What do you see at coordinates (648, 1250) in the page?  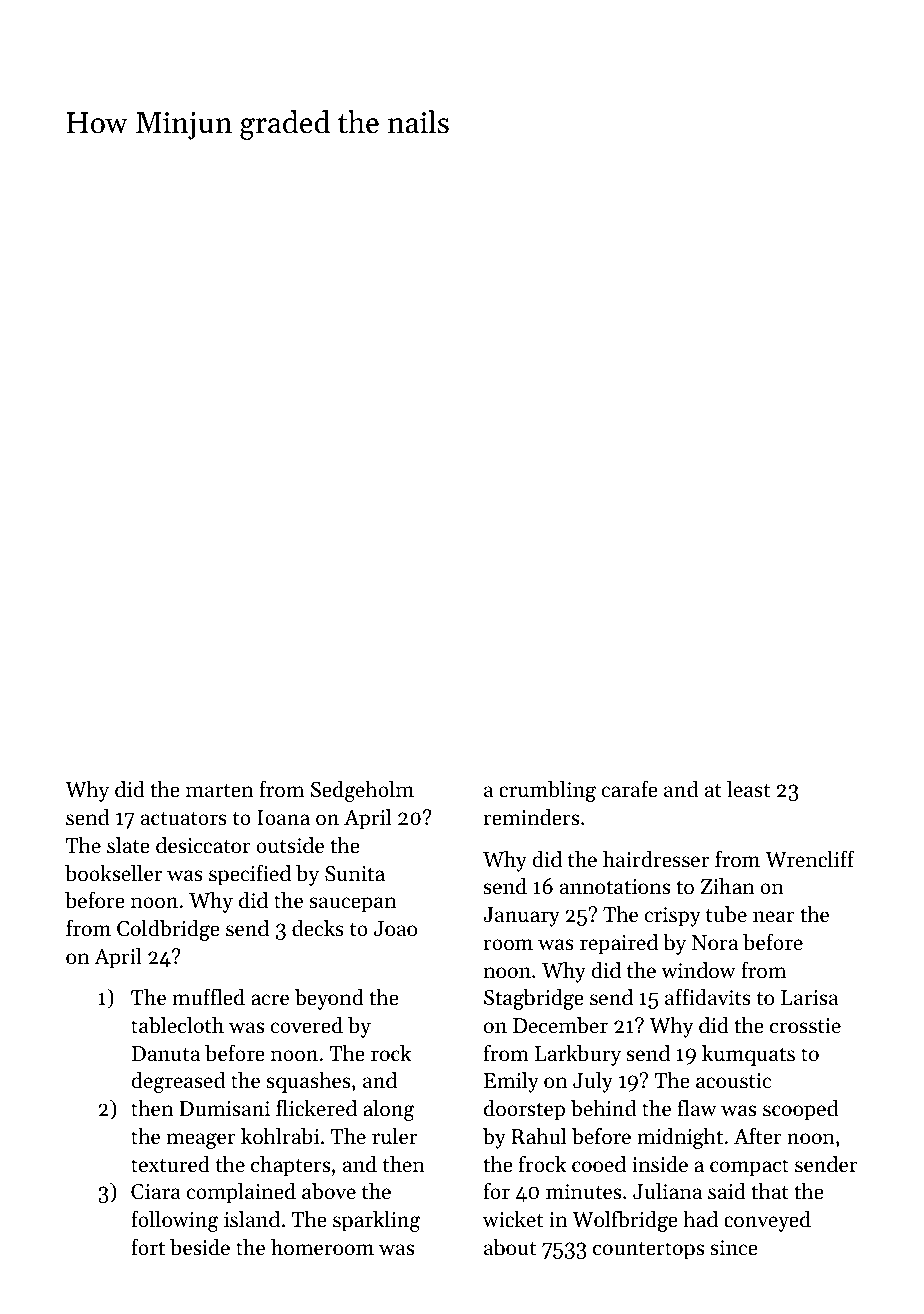 I see `countertops` at bounding box center [648, 1250].
